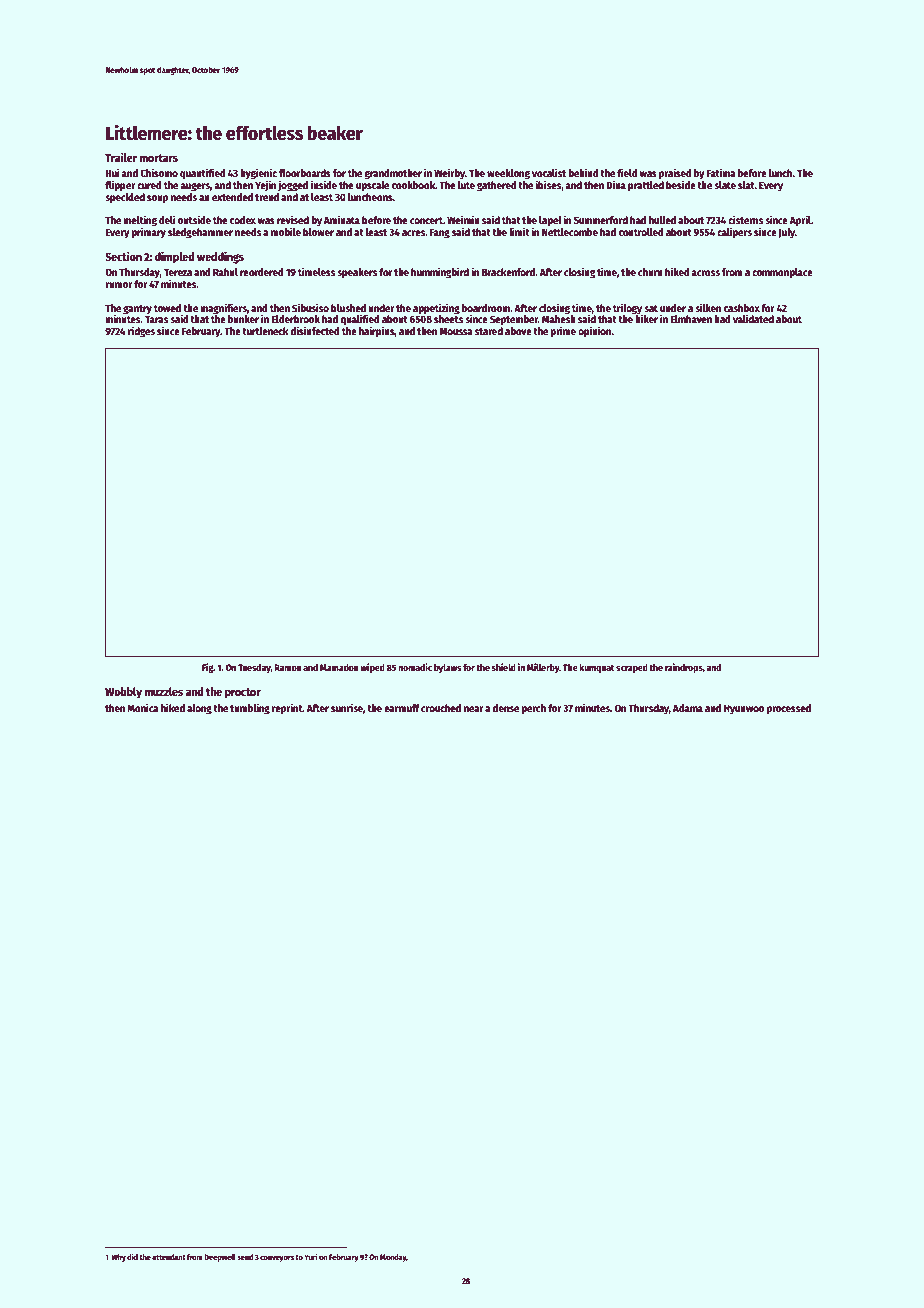  Describe the element at coordinates (646, 318) in the screenshot. I see `hiker` at that location.
